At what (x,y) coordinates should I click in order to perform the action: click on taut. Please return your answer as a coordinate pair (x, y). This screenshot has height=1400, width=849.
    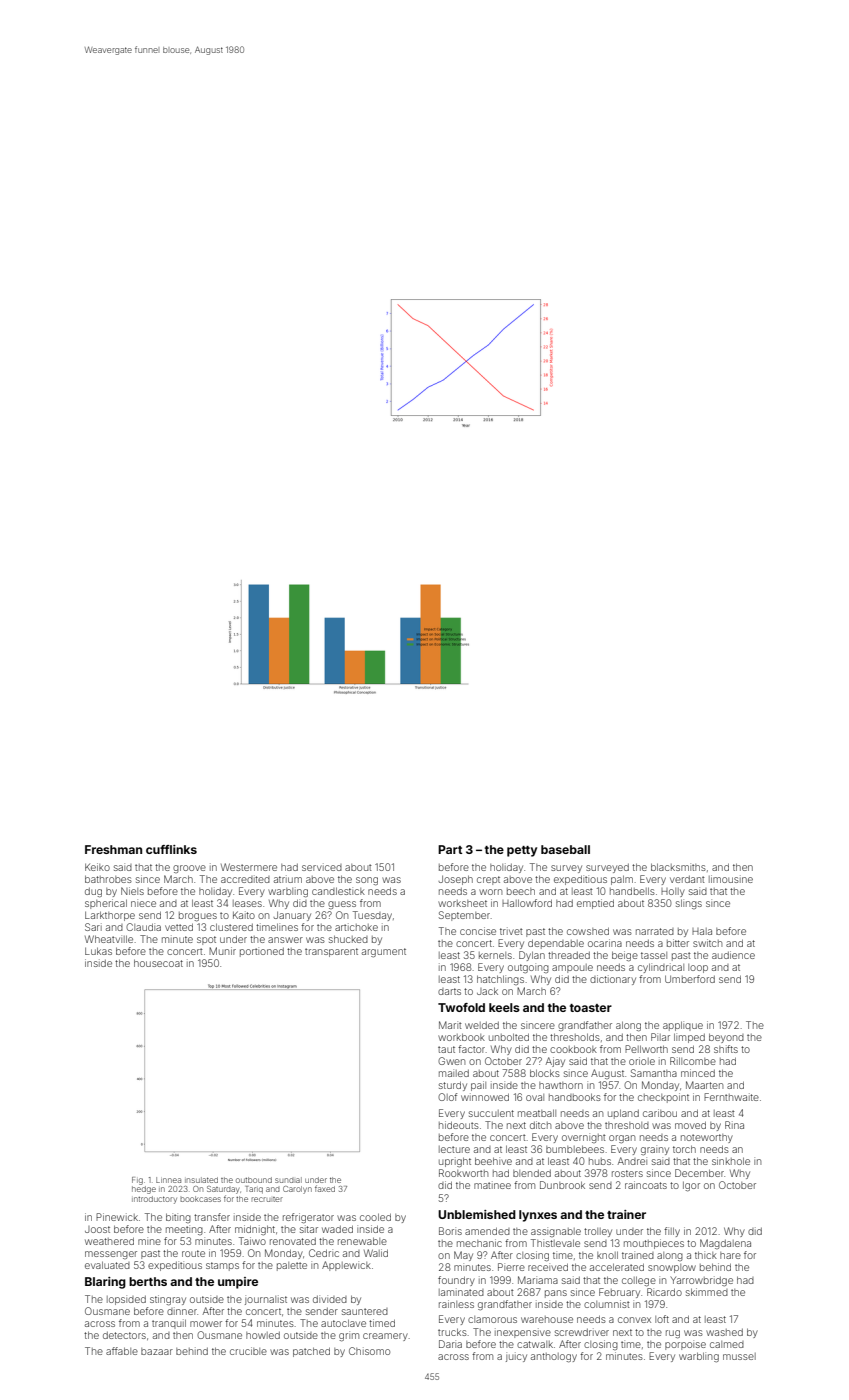
    Looking at the image, I should click on (446, 1049).
